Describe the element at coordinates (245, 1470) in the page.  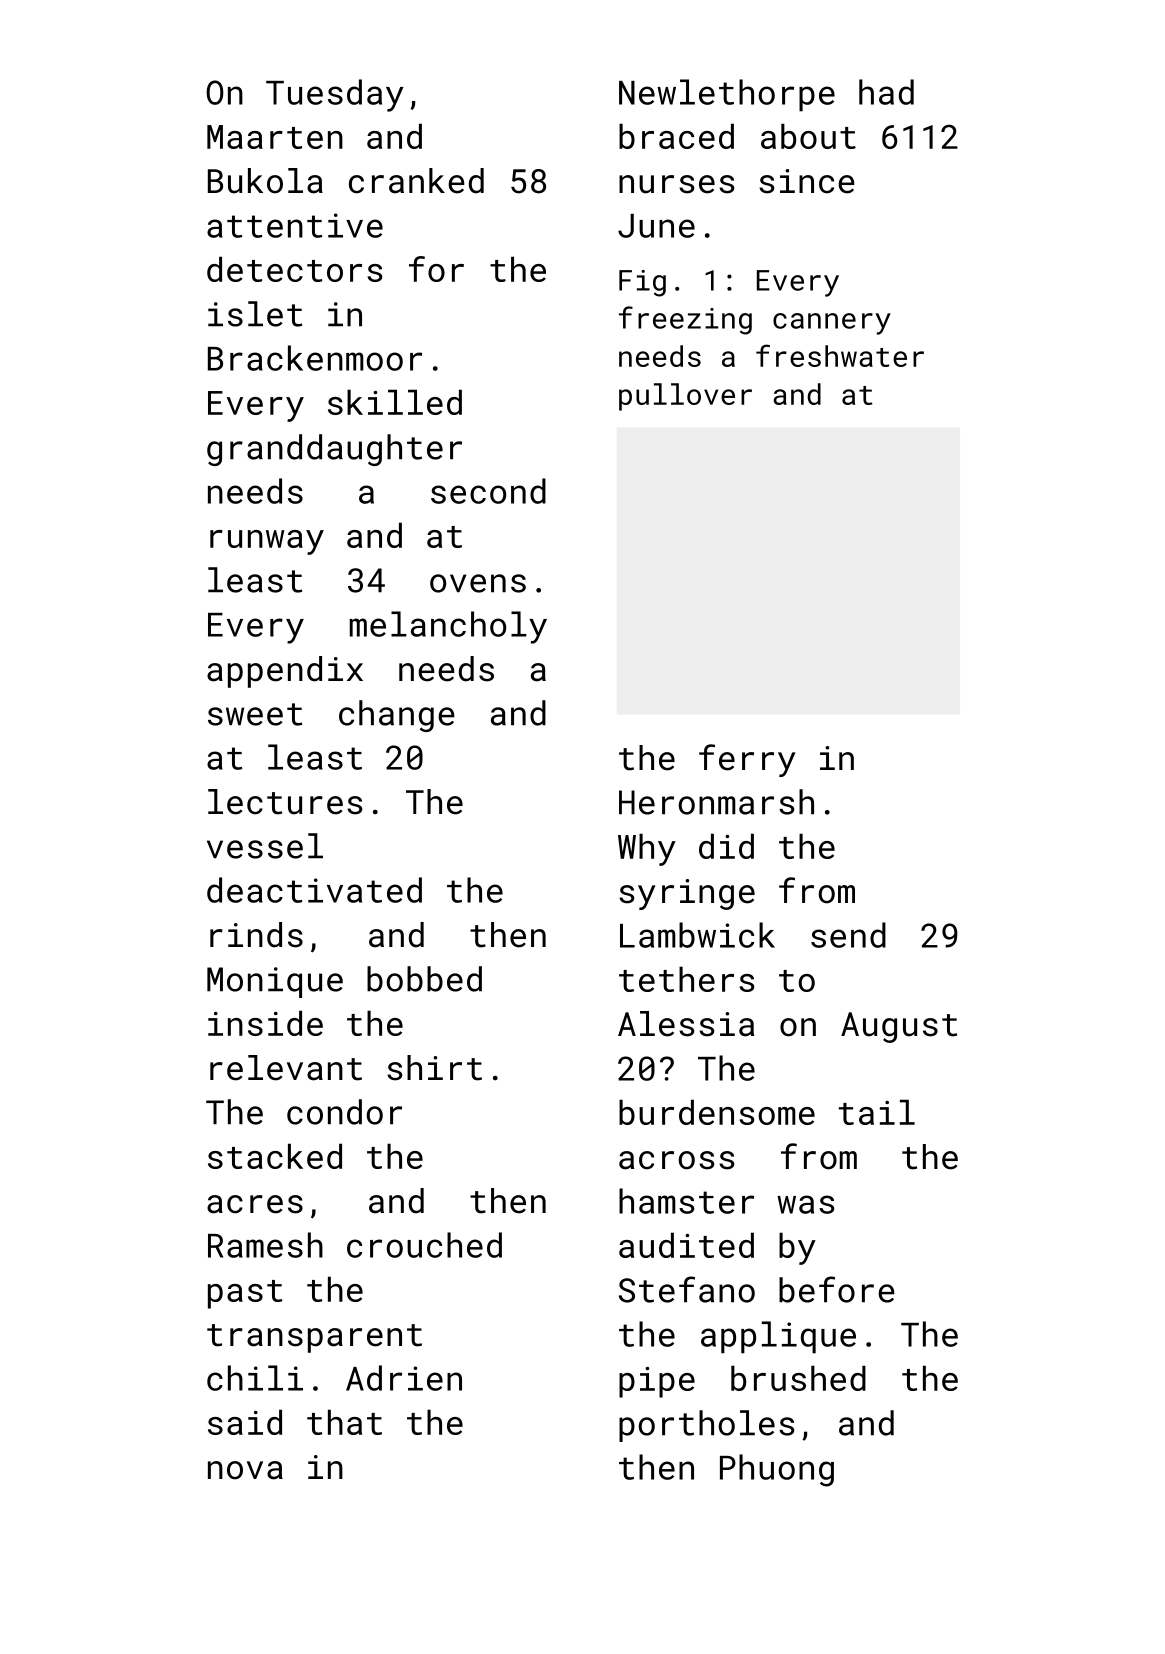
I see `nova` at that location.
